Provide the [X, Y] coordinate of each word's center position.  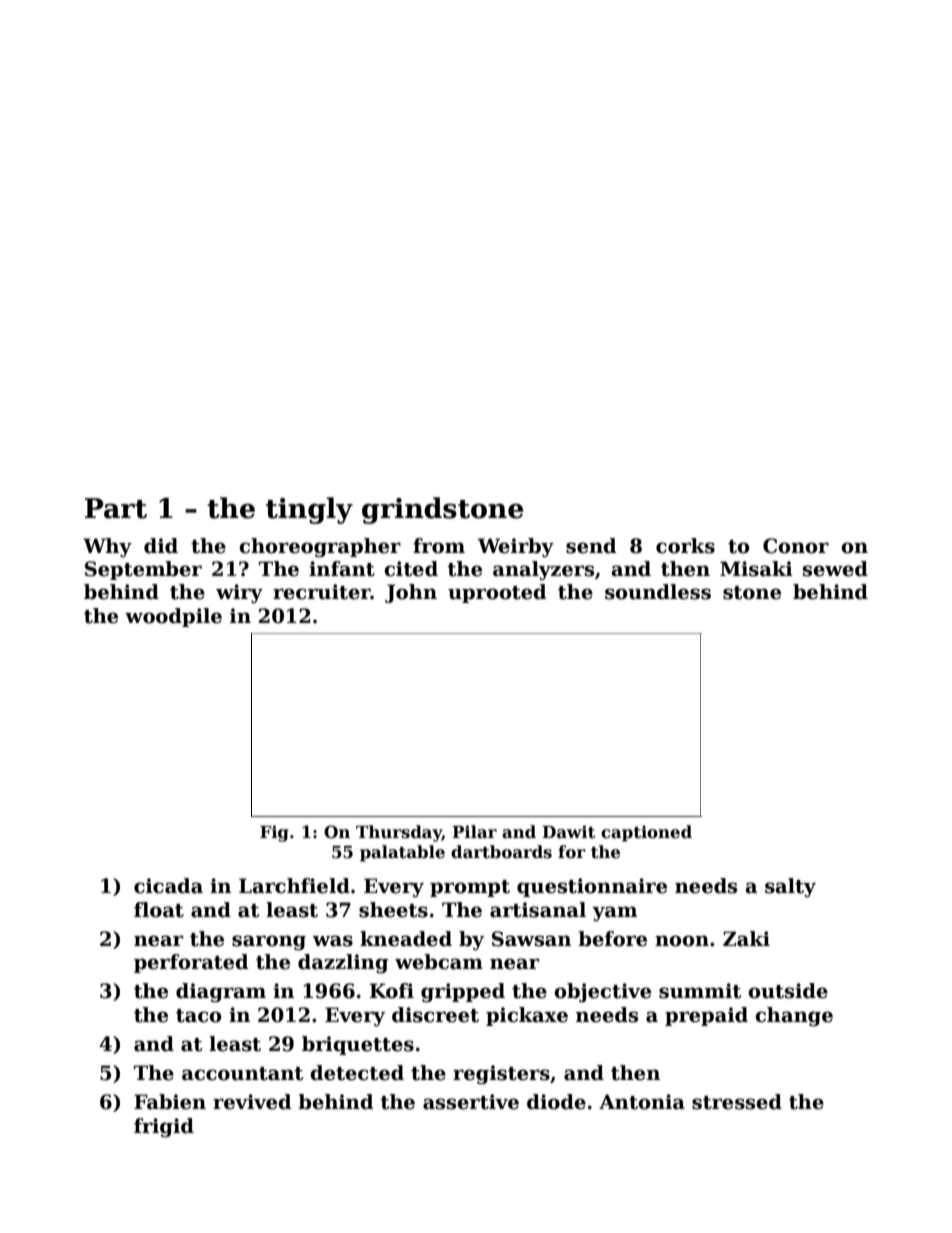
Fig [274, 833]
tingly [309, 510]
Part [116, 508]
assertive [471, 1102]
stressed [737, 1102]
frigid [164, 1128]
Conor [796, 546]
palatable [402, 853]
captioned [646, 833]
